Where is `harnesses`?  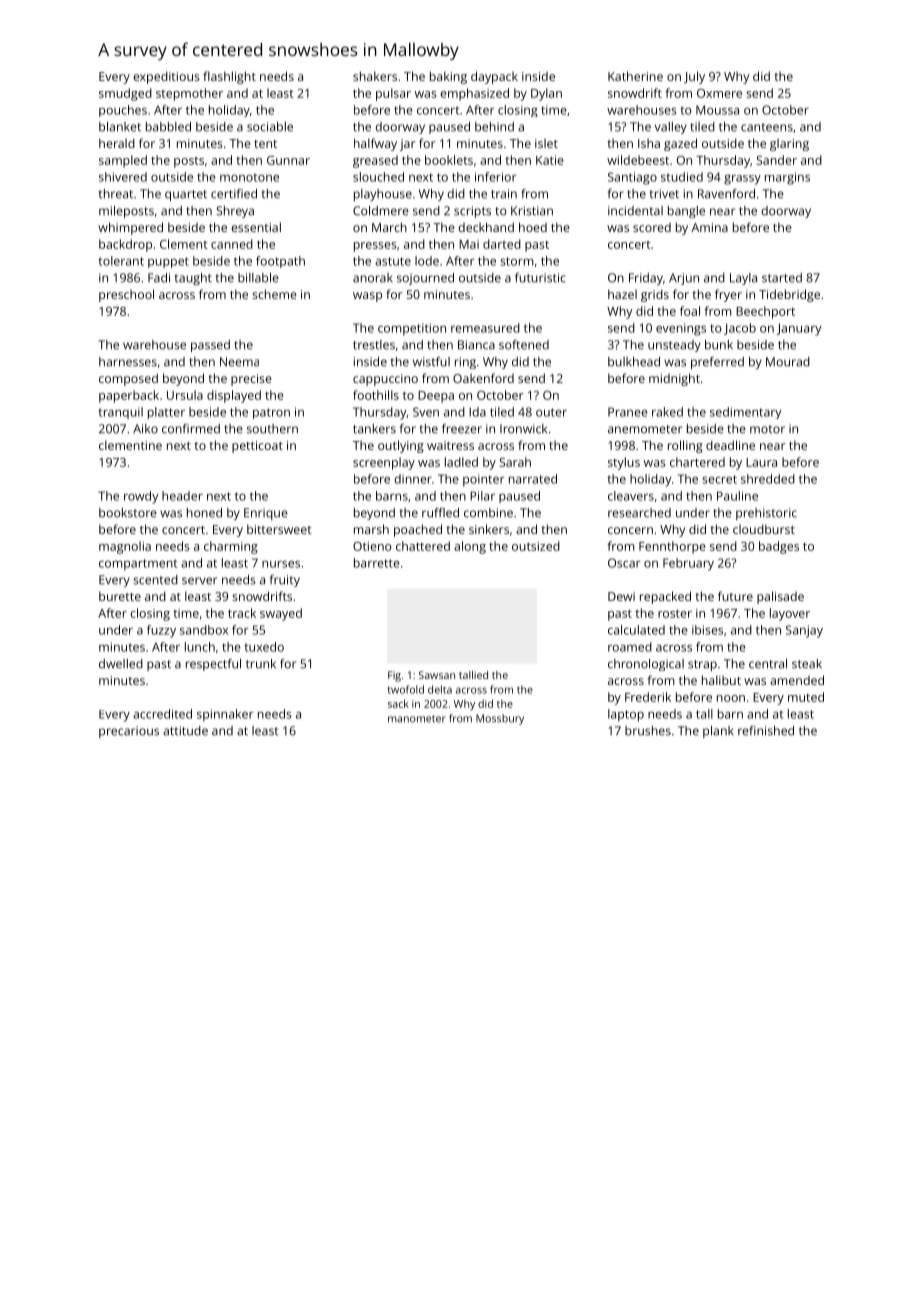
harnesses is located at coordinates (128, 362).
